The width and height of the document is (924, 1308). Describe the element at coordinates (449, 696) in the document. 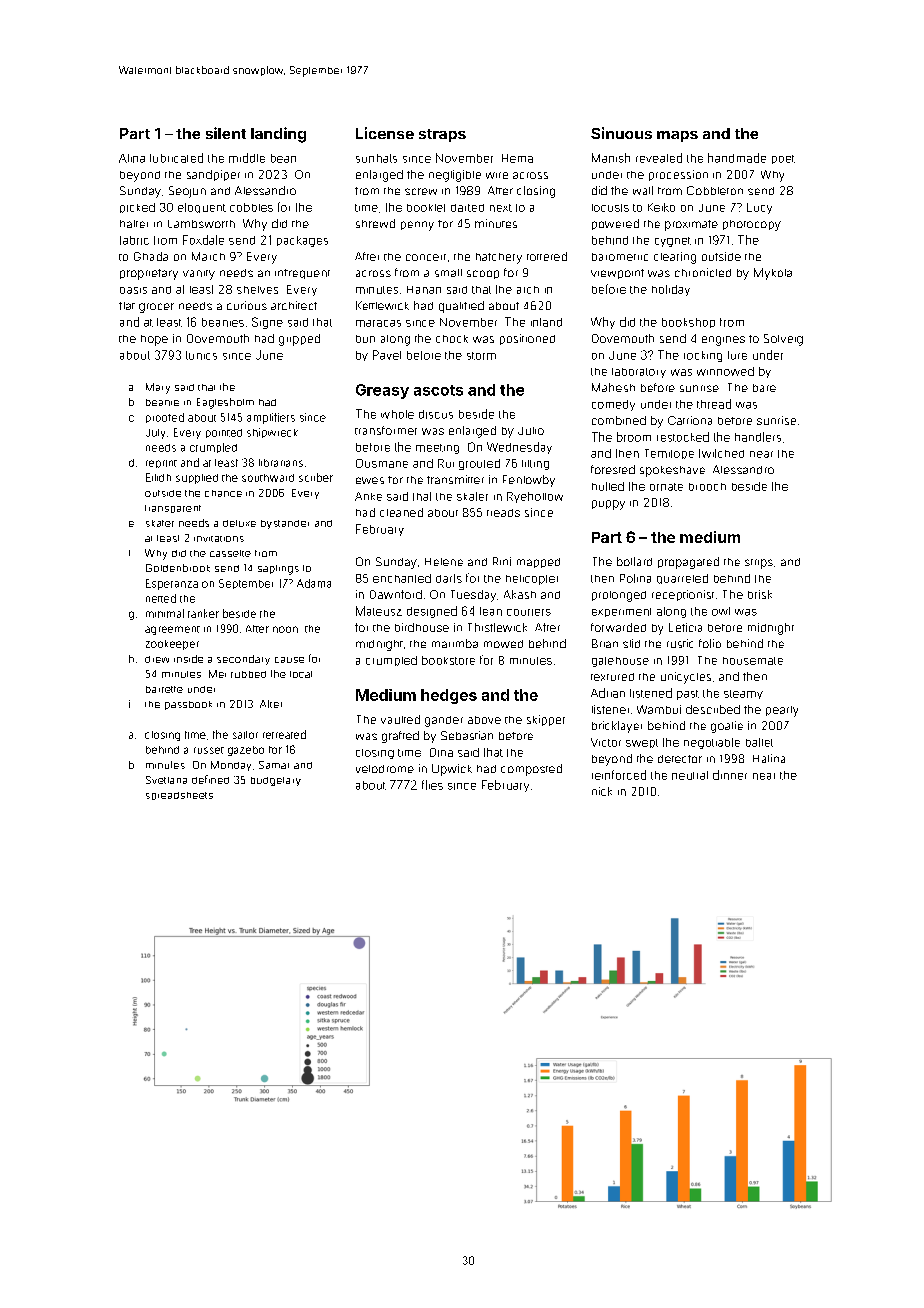

I see `hedges` at that location.
